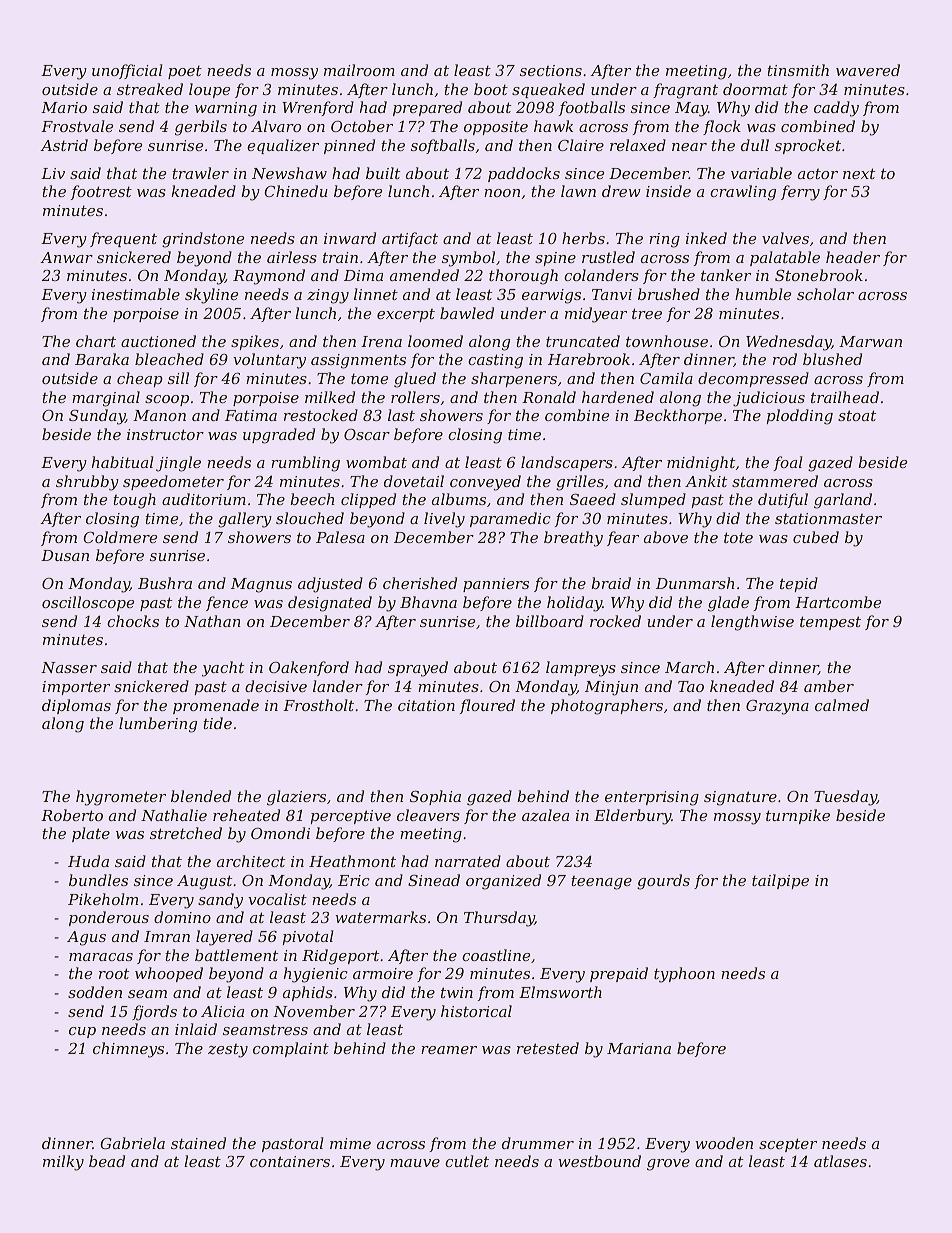 This screenshot has height=1233, width=952. Describe the element at coordinates (618, 397) in the screenshot. I see `hardened` at that location.
